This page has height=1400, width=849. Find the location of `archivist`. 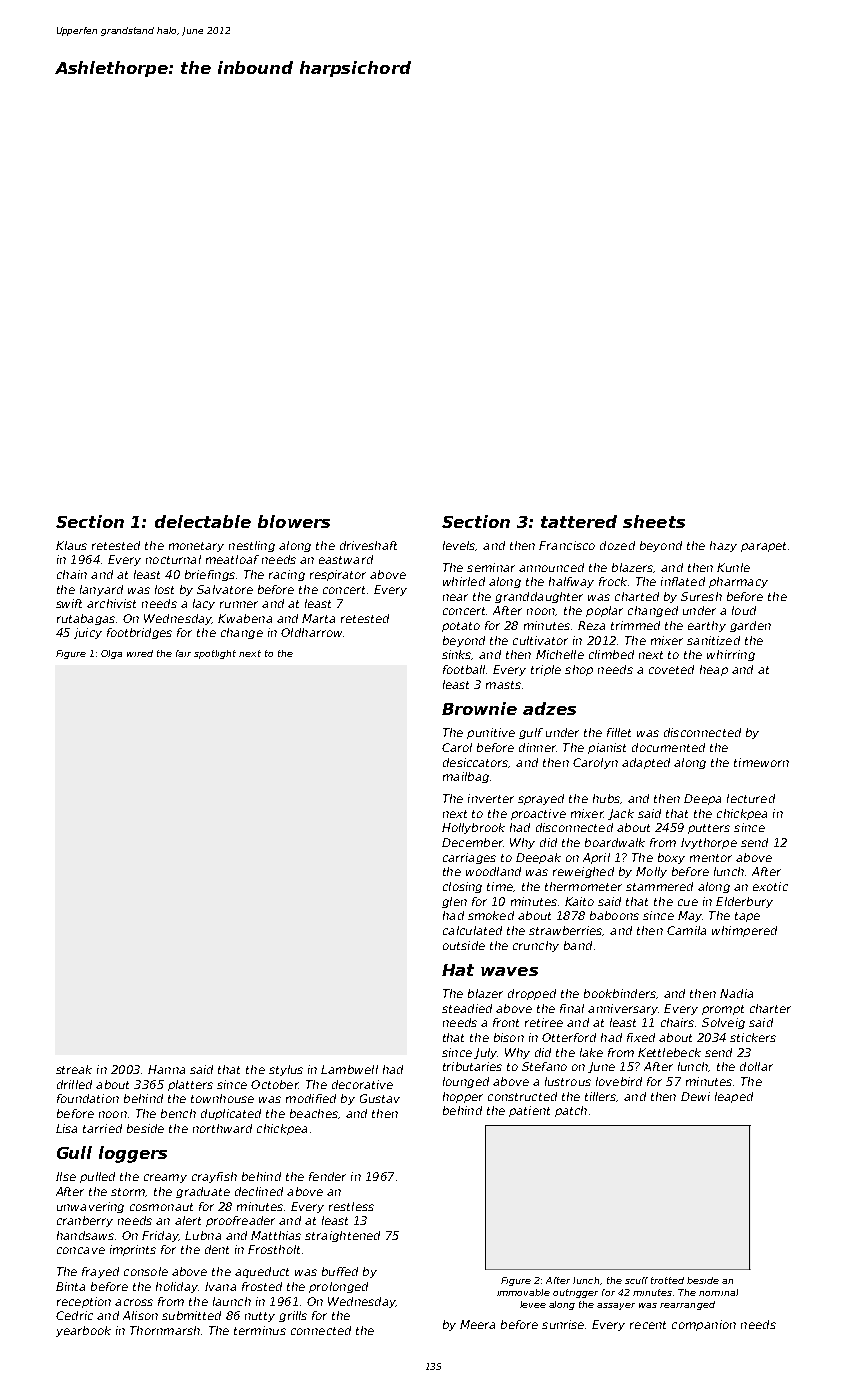

archivist is located at coordinates (111, 603).
